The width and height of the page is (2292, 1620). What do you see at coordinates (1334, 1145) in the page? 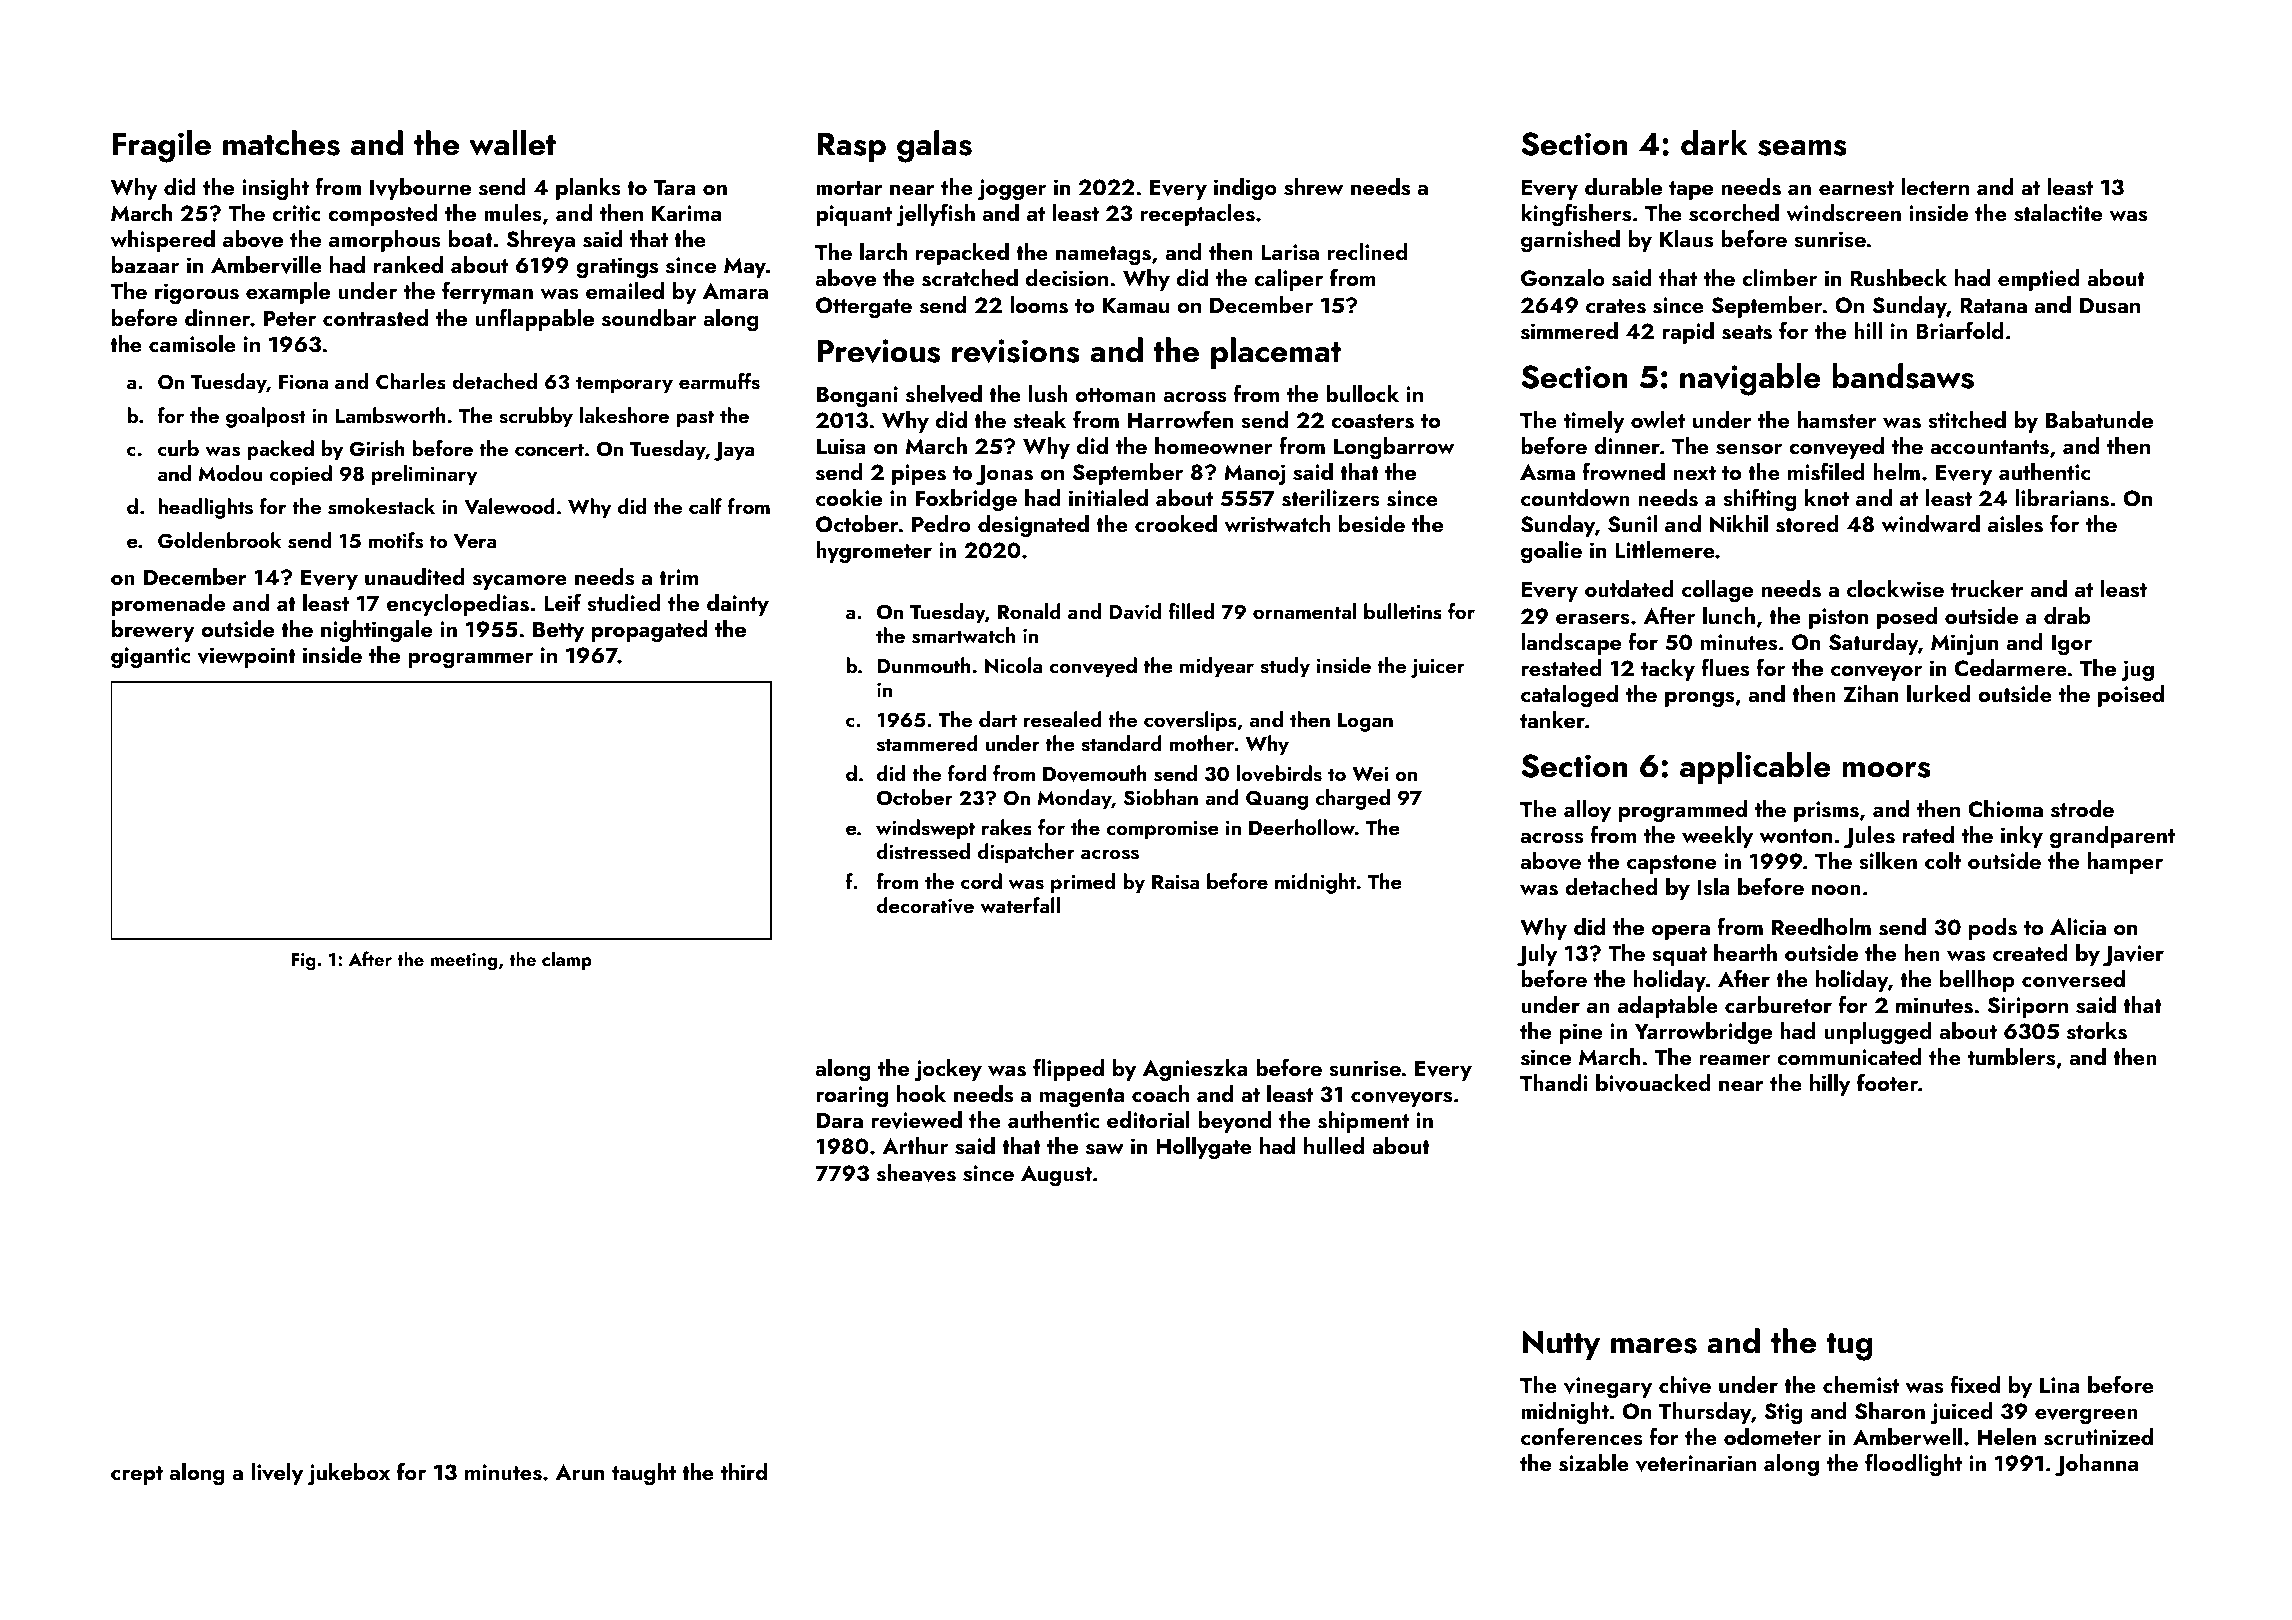
I see `hulled` at bounding box center [1334, 1145].
